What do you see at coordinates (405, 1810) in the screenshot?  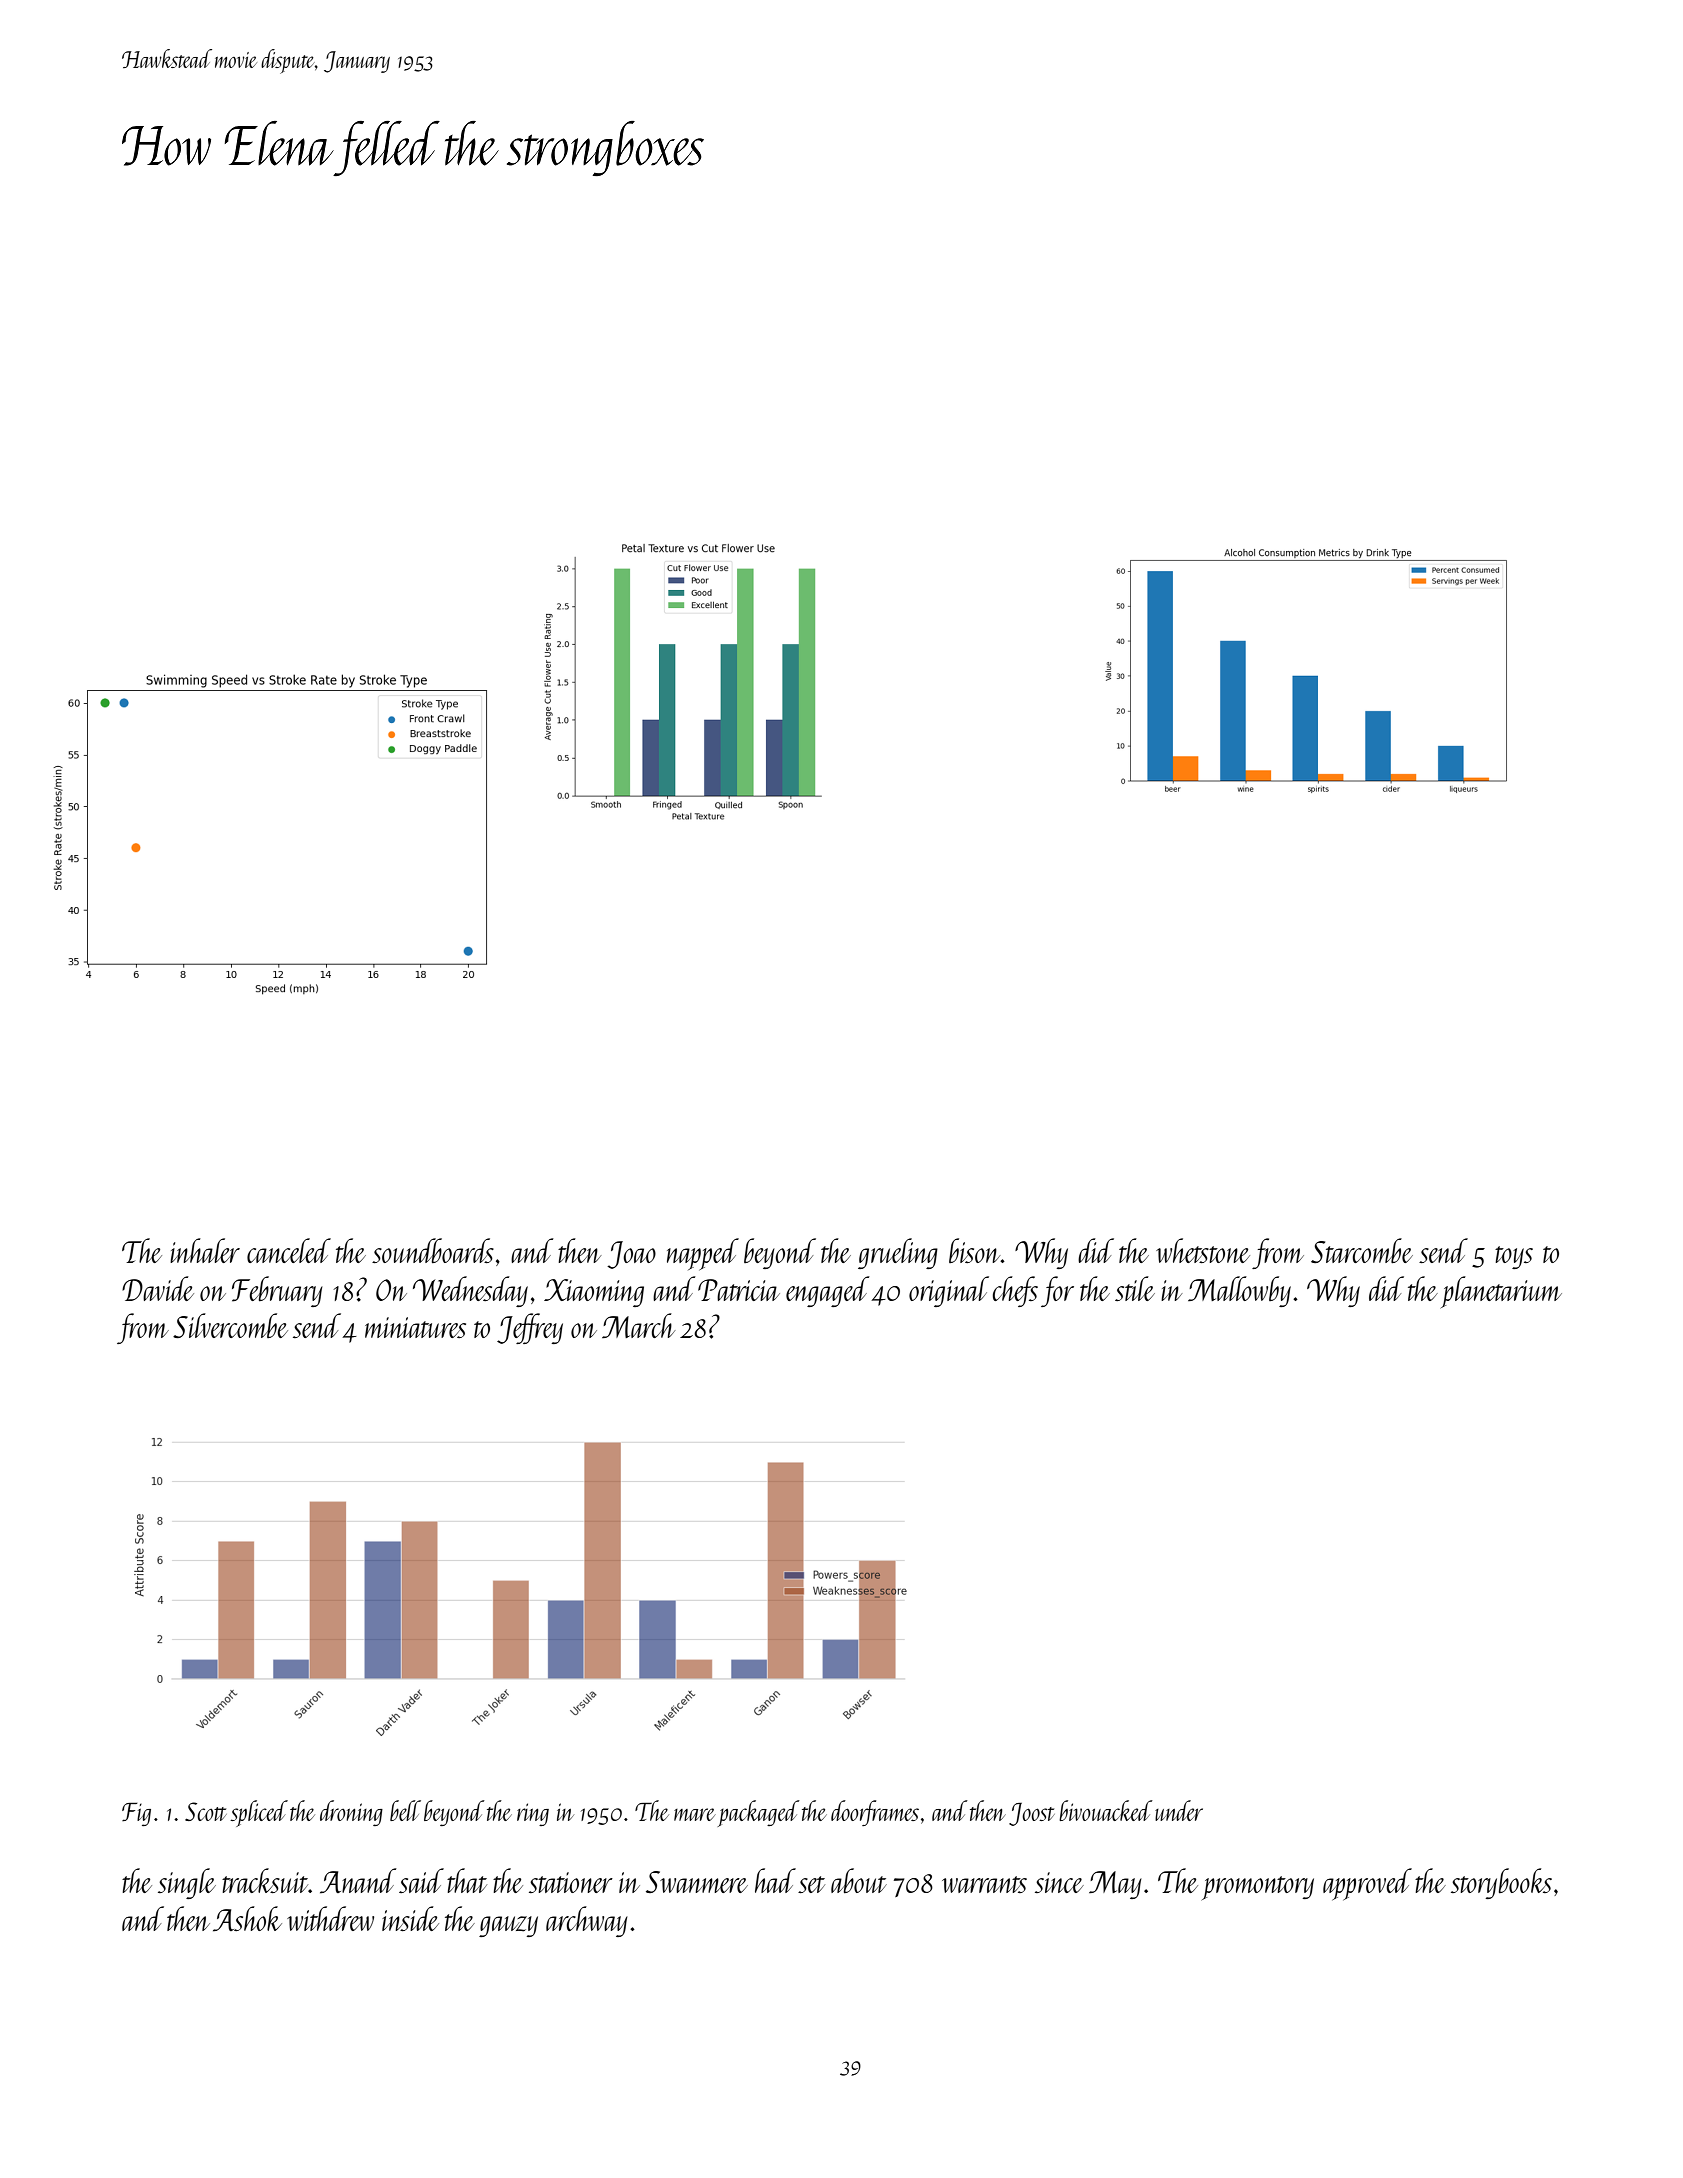 I see `bell` at bounding box center [405, 1810].
